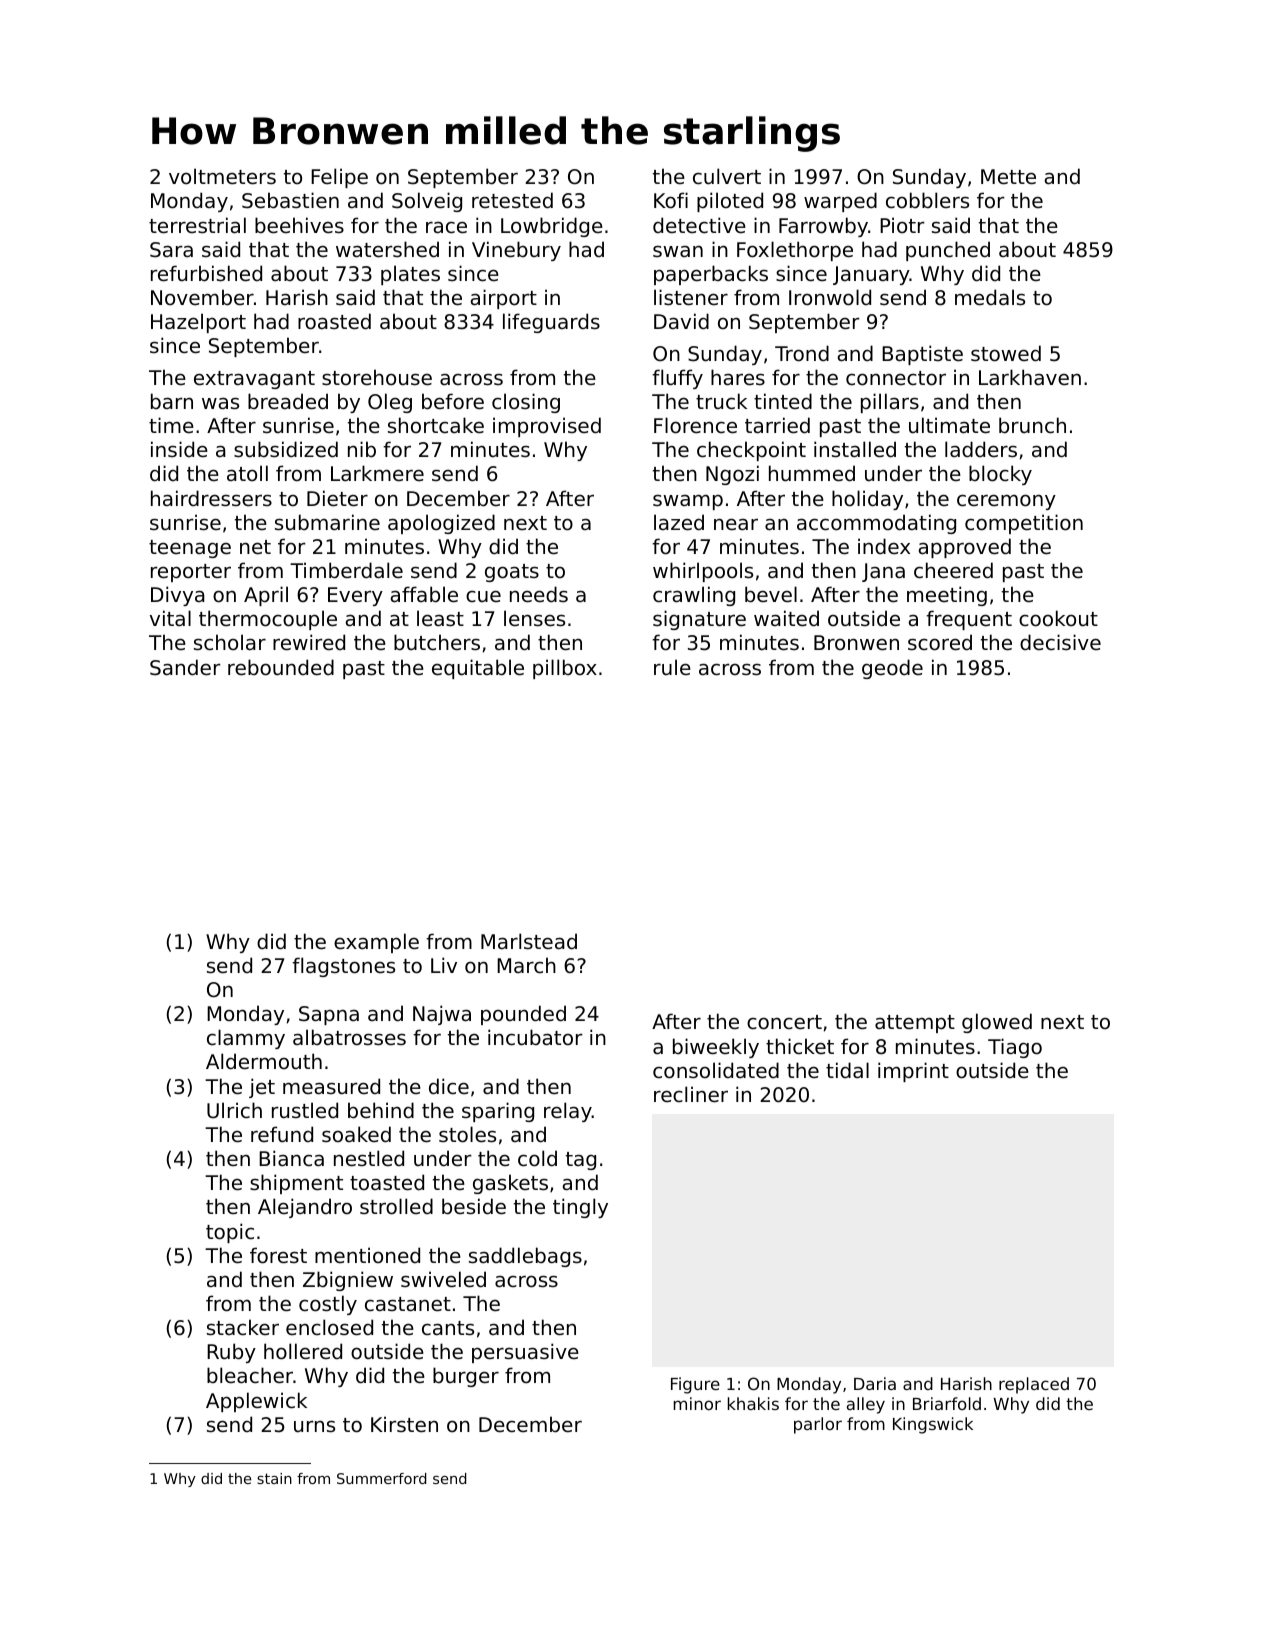 Image resolution: width=1263 pixels, height=1635 pixels. I want to click on Marlstead, so click(529, 941).
